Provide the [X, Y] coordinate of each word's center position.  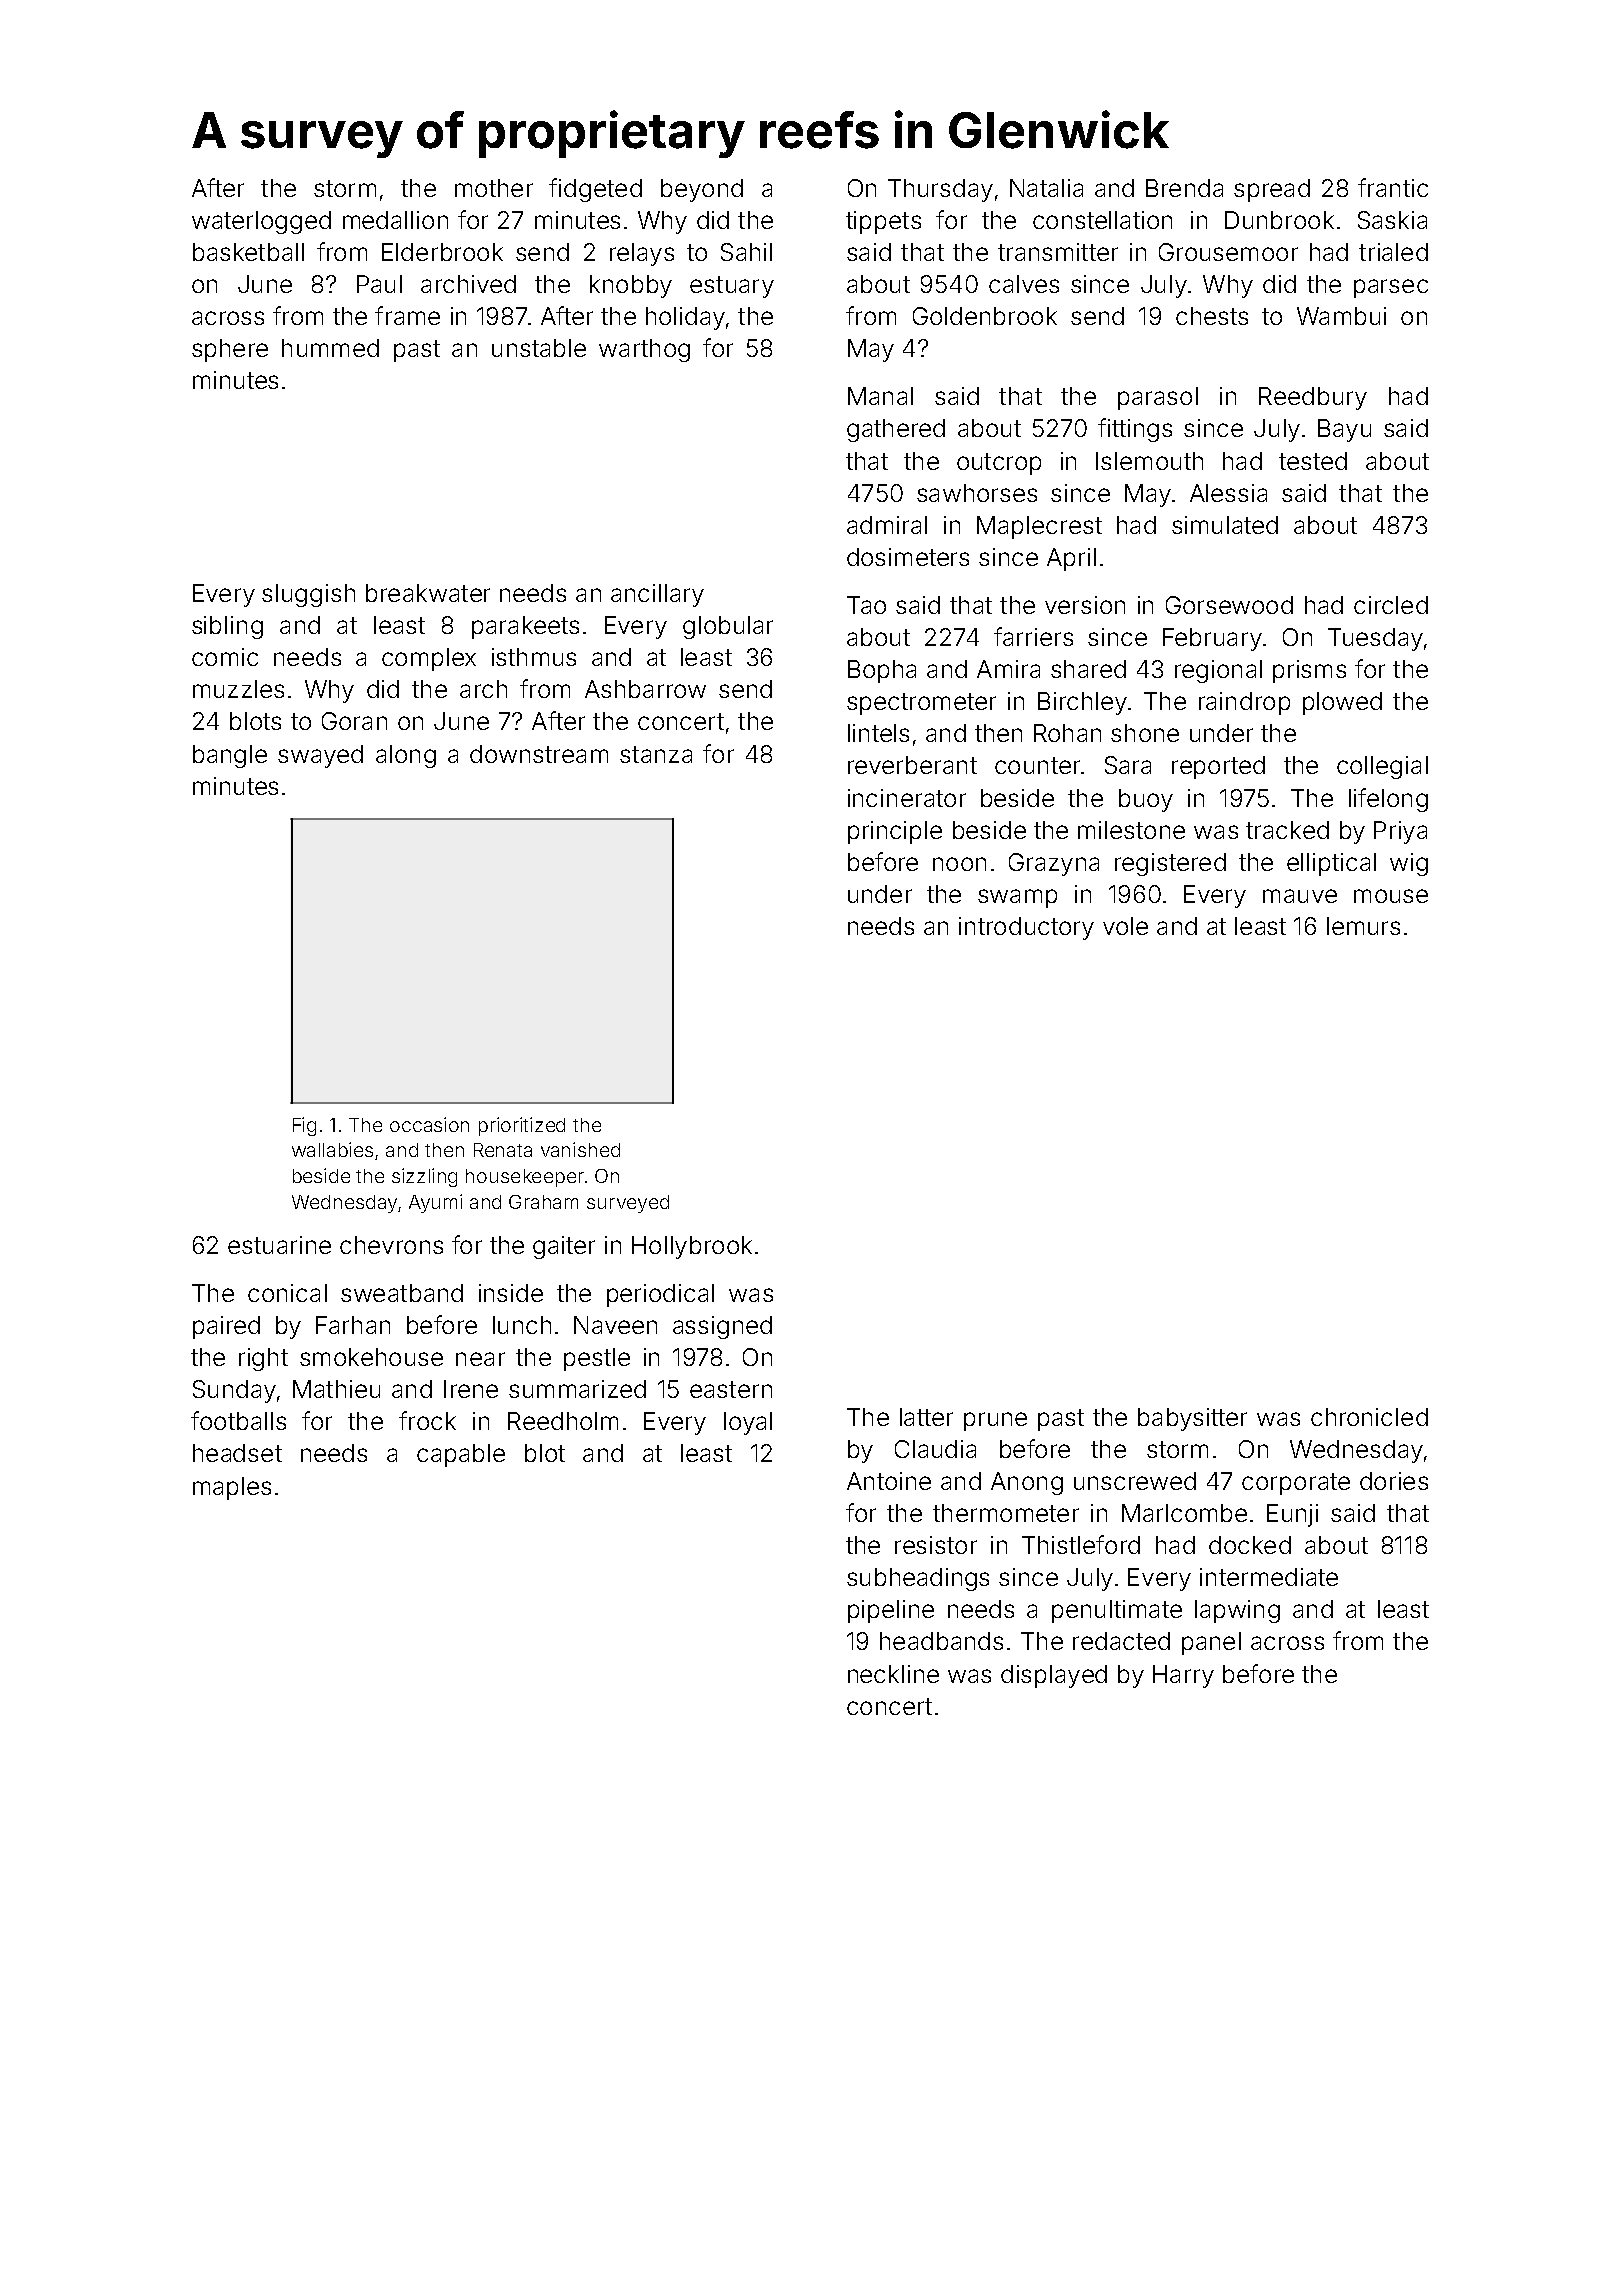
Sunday [234, 1391]
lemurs [1363, 926]
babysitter [1192, 1419]
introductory [1026, 928]
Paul [379, 284]
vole [1125, 926]
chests [1212, 316]
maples [232, 1488]
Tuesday [1375, 639]
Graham [543, 1202]
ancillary [657, 595]
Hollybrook [692, 1247]
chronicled [1369, 1417]
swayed [320, 756]
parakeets [525, 627]
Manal [880, 396]
